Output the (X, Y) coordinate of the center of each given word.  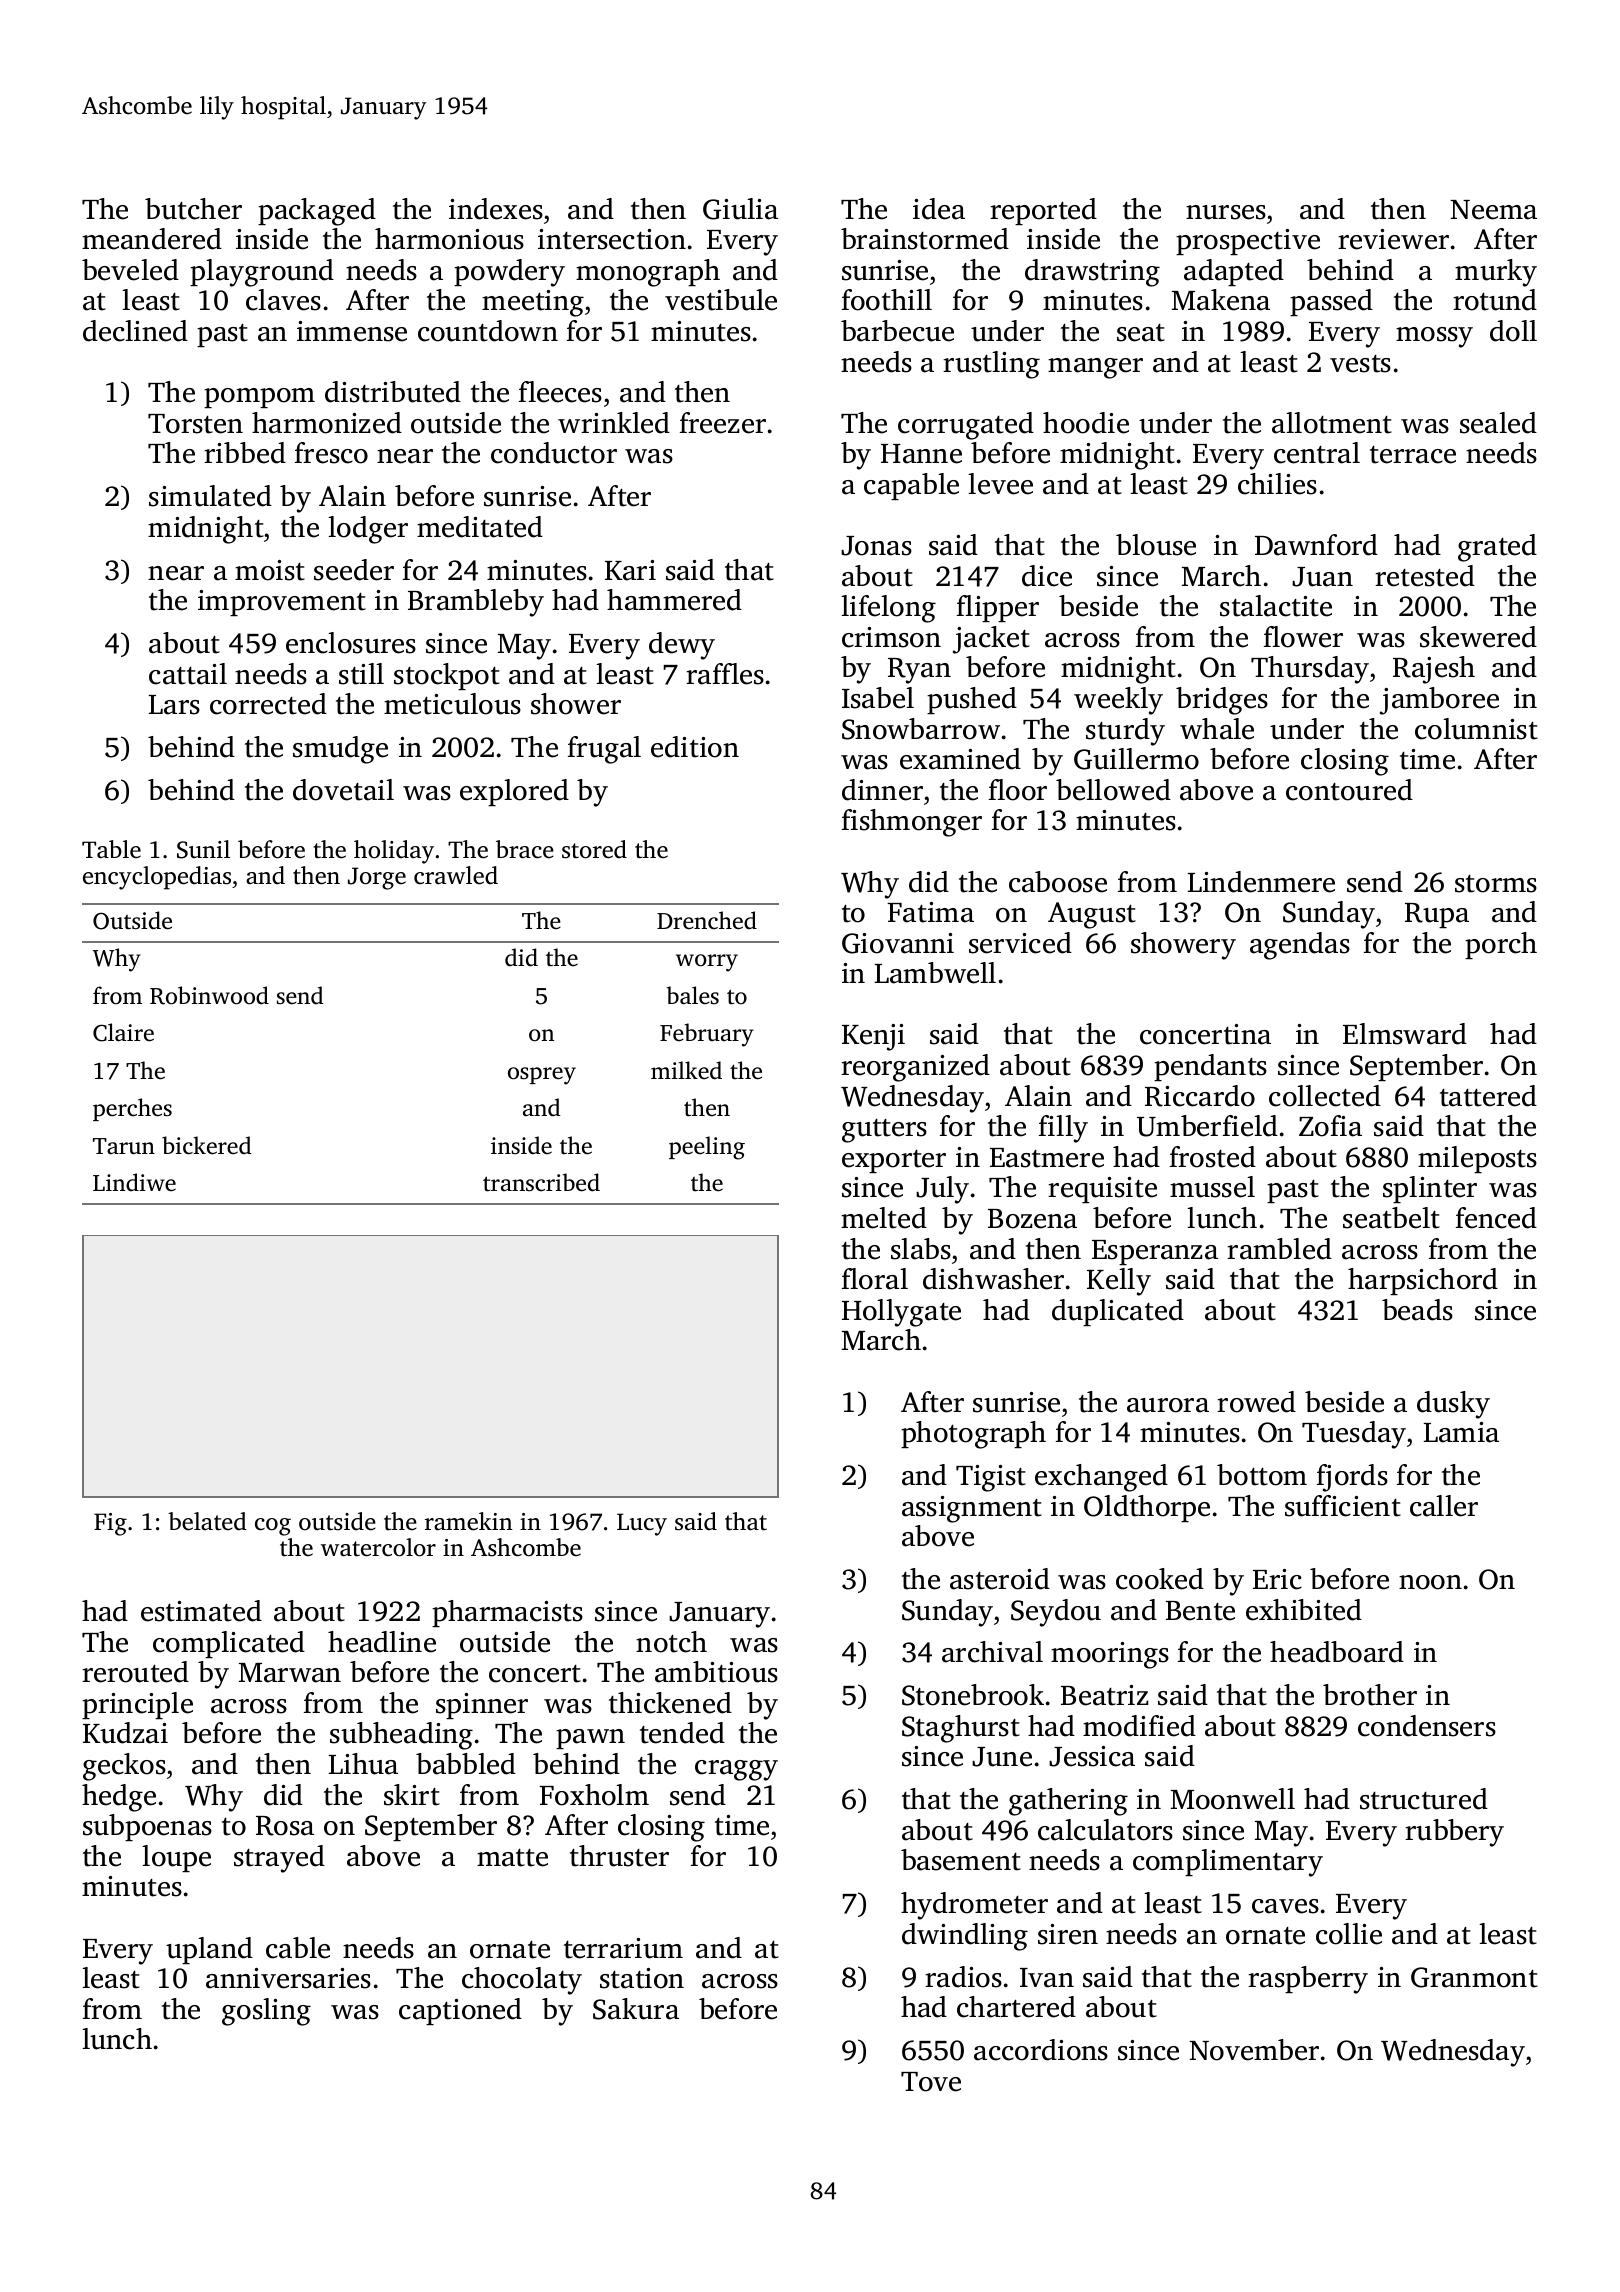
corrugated (966, 426)
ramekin (469, 1521)
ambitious (716, 1672)
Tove (931, 2082)
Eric (1277, 1579)
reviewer (1393, 239)
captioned (460, 2011)
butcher (193, 209)
